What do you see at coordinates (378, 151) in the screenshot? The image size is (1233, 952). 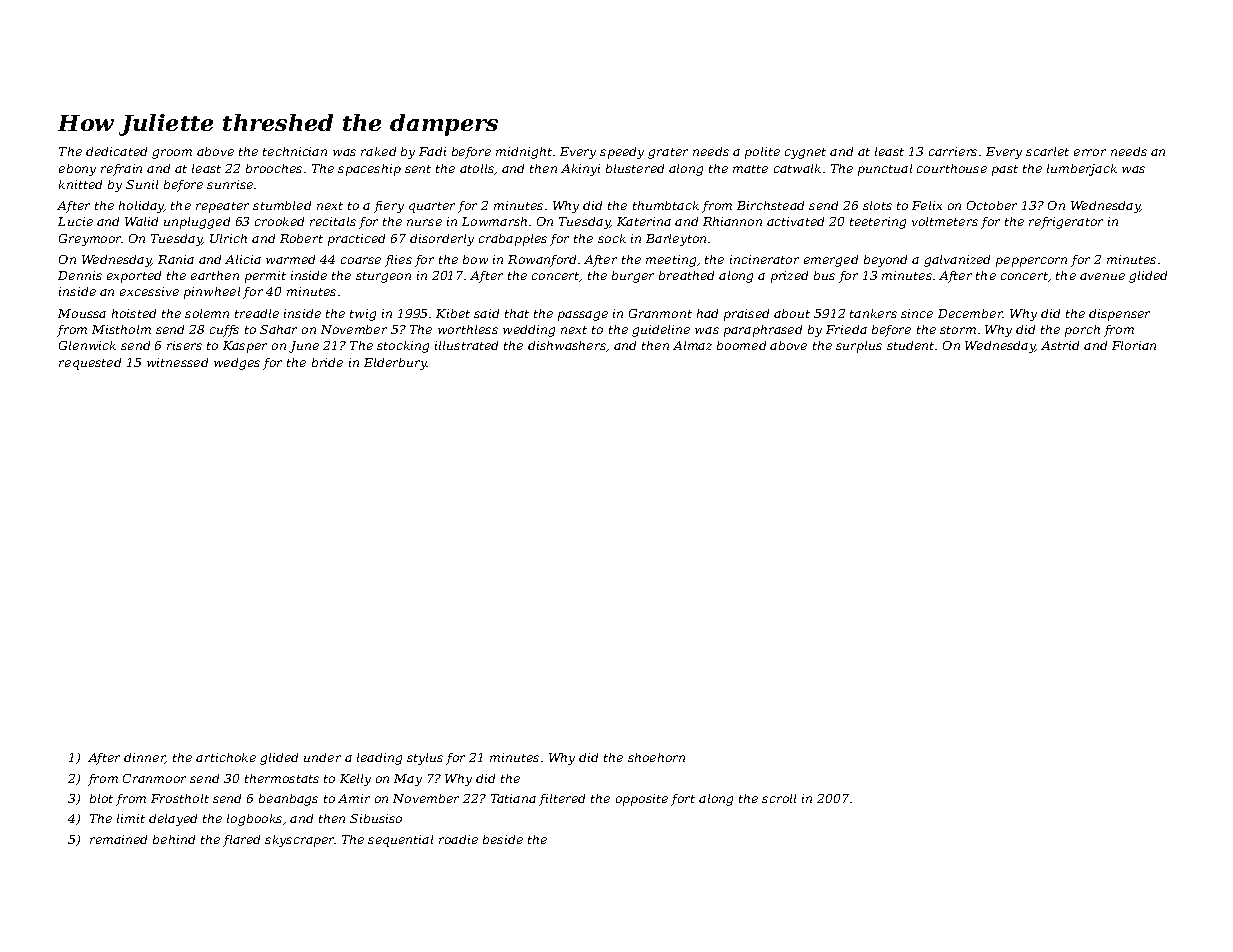 I see `raked` at bounding box center [378, 151].
